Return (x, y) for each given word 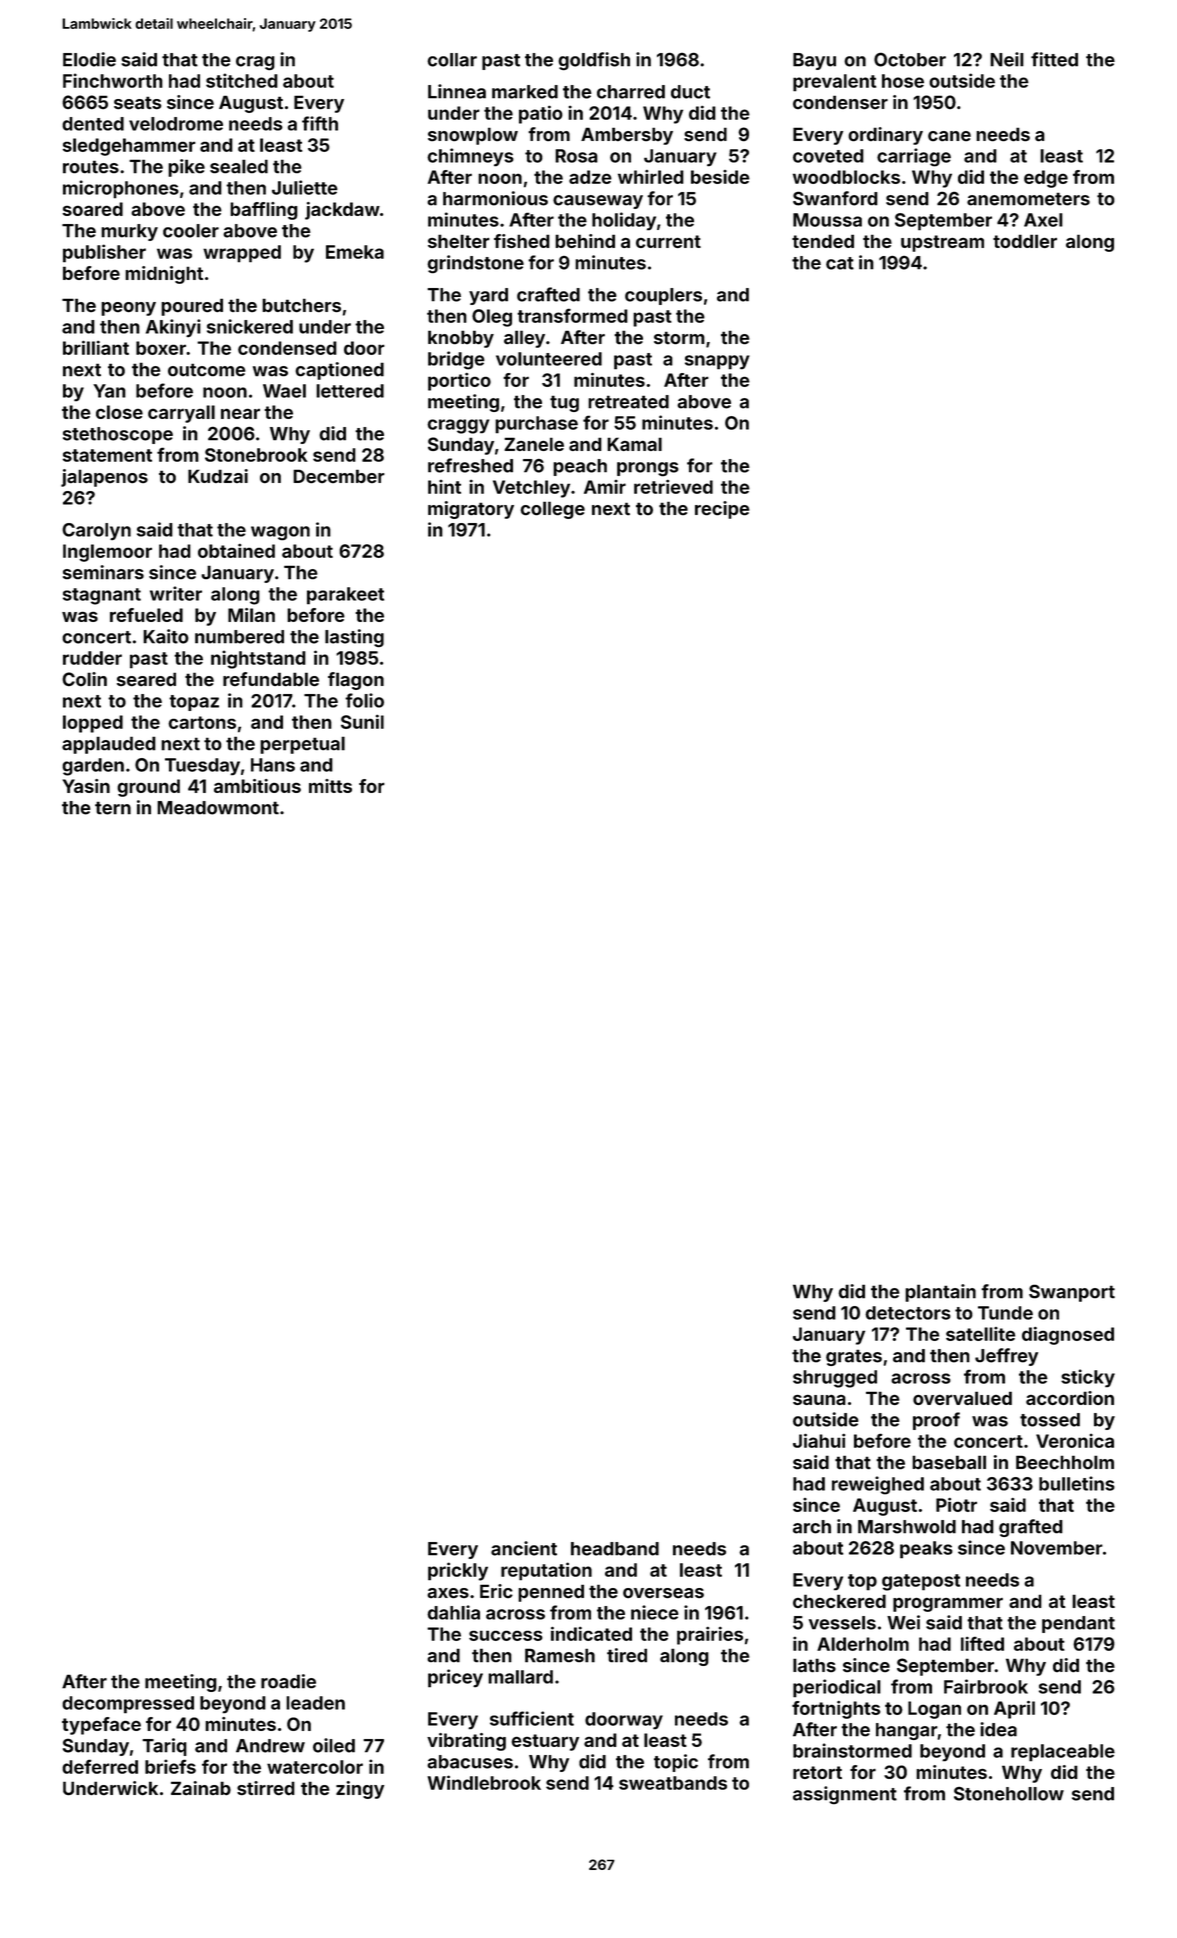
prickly (458, 1571)
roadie (288, 1681)
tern (113, 808)
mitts (330, 786)
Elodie (89, 59)
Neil (1007, 59)
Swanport (1072, 1293)
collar (452, 60)
